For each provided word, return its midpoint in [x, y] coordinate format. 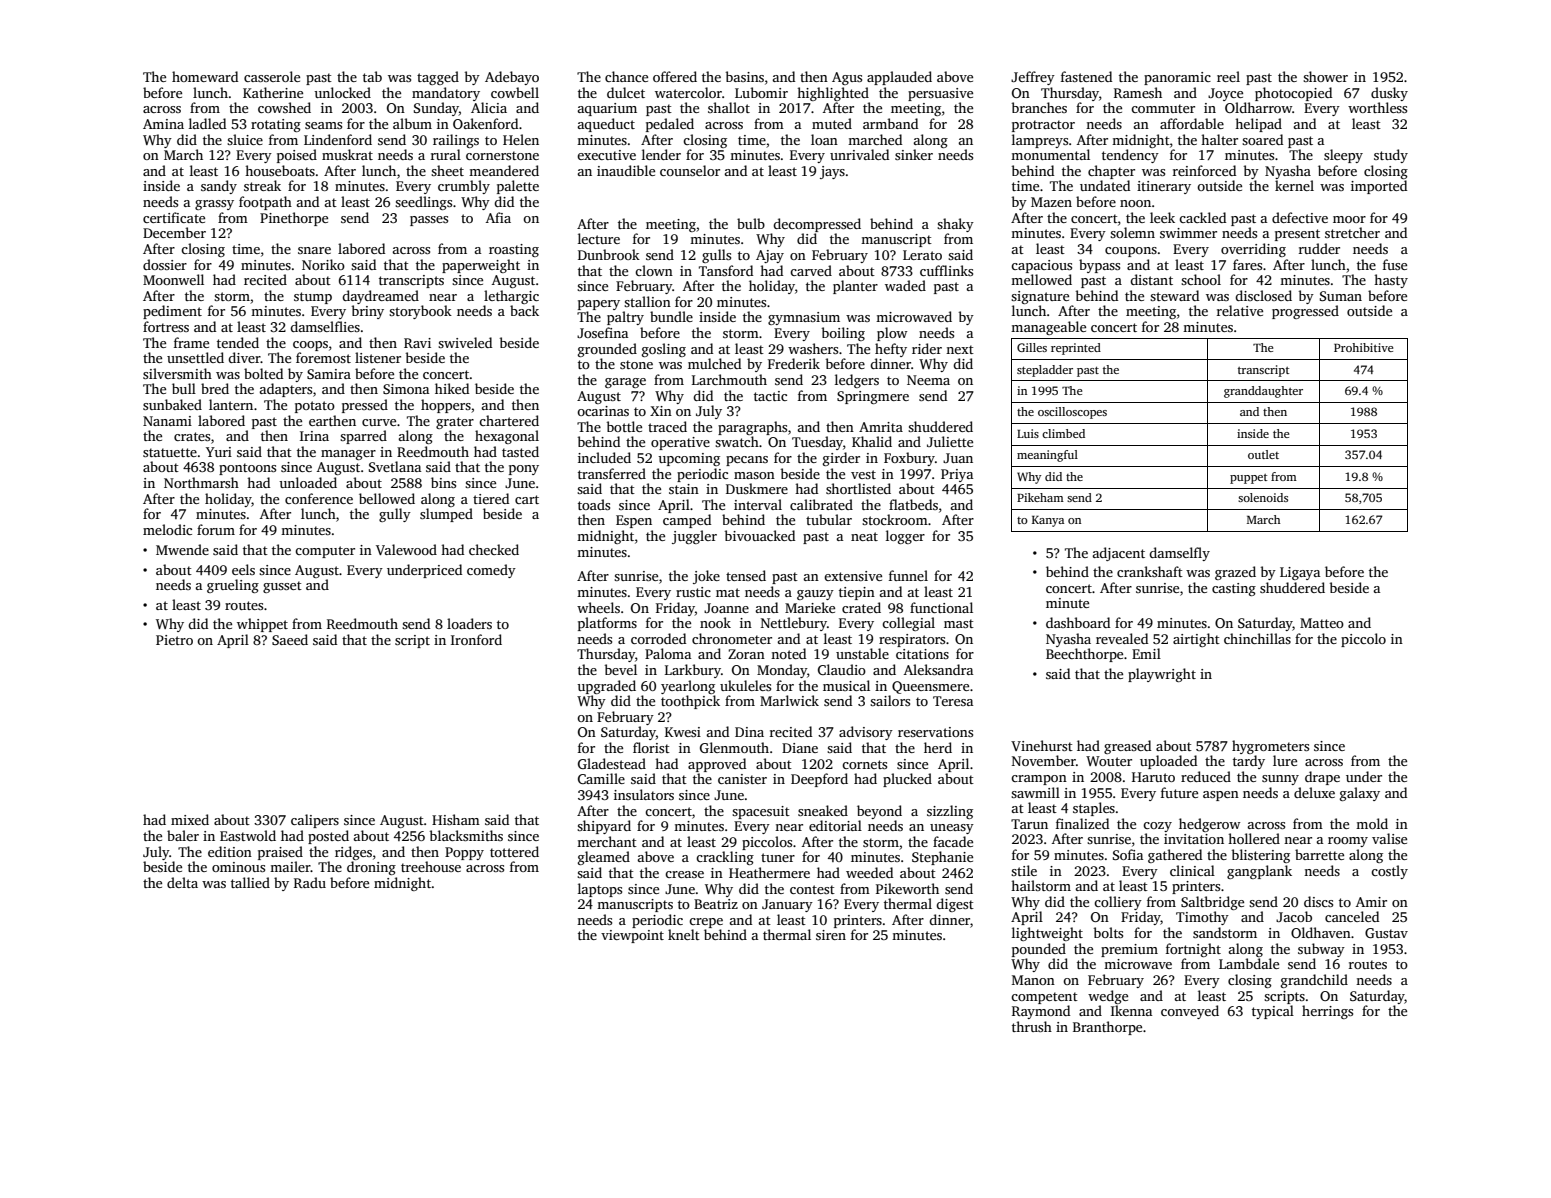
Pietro [174, 640]
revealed [1122, 638]
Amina [163, 124]
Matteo [1322, 623]
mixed [190, 819]
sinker [914, 154]
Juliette [950, 441]
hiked [452, 388]
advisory [866, 733]
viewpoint [632, 936]
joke [706, 577]
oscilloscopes [1072, 413]
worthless [1377, 107]
